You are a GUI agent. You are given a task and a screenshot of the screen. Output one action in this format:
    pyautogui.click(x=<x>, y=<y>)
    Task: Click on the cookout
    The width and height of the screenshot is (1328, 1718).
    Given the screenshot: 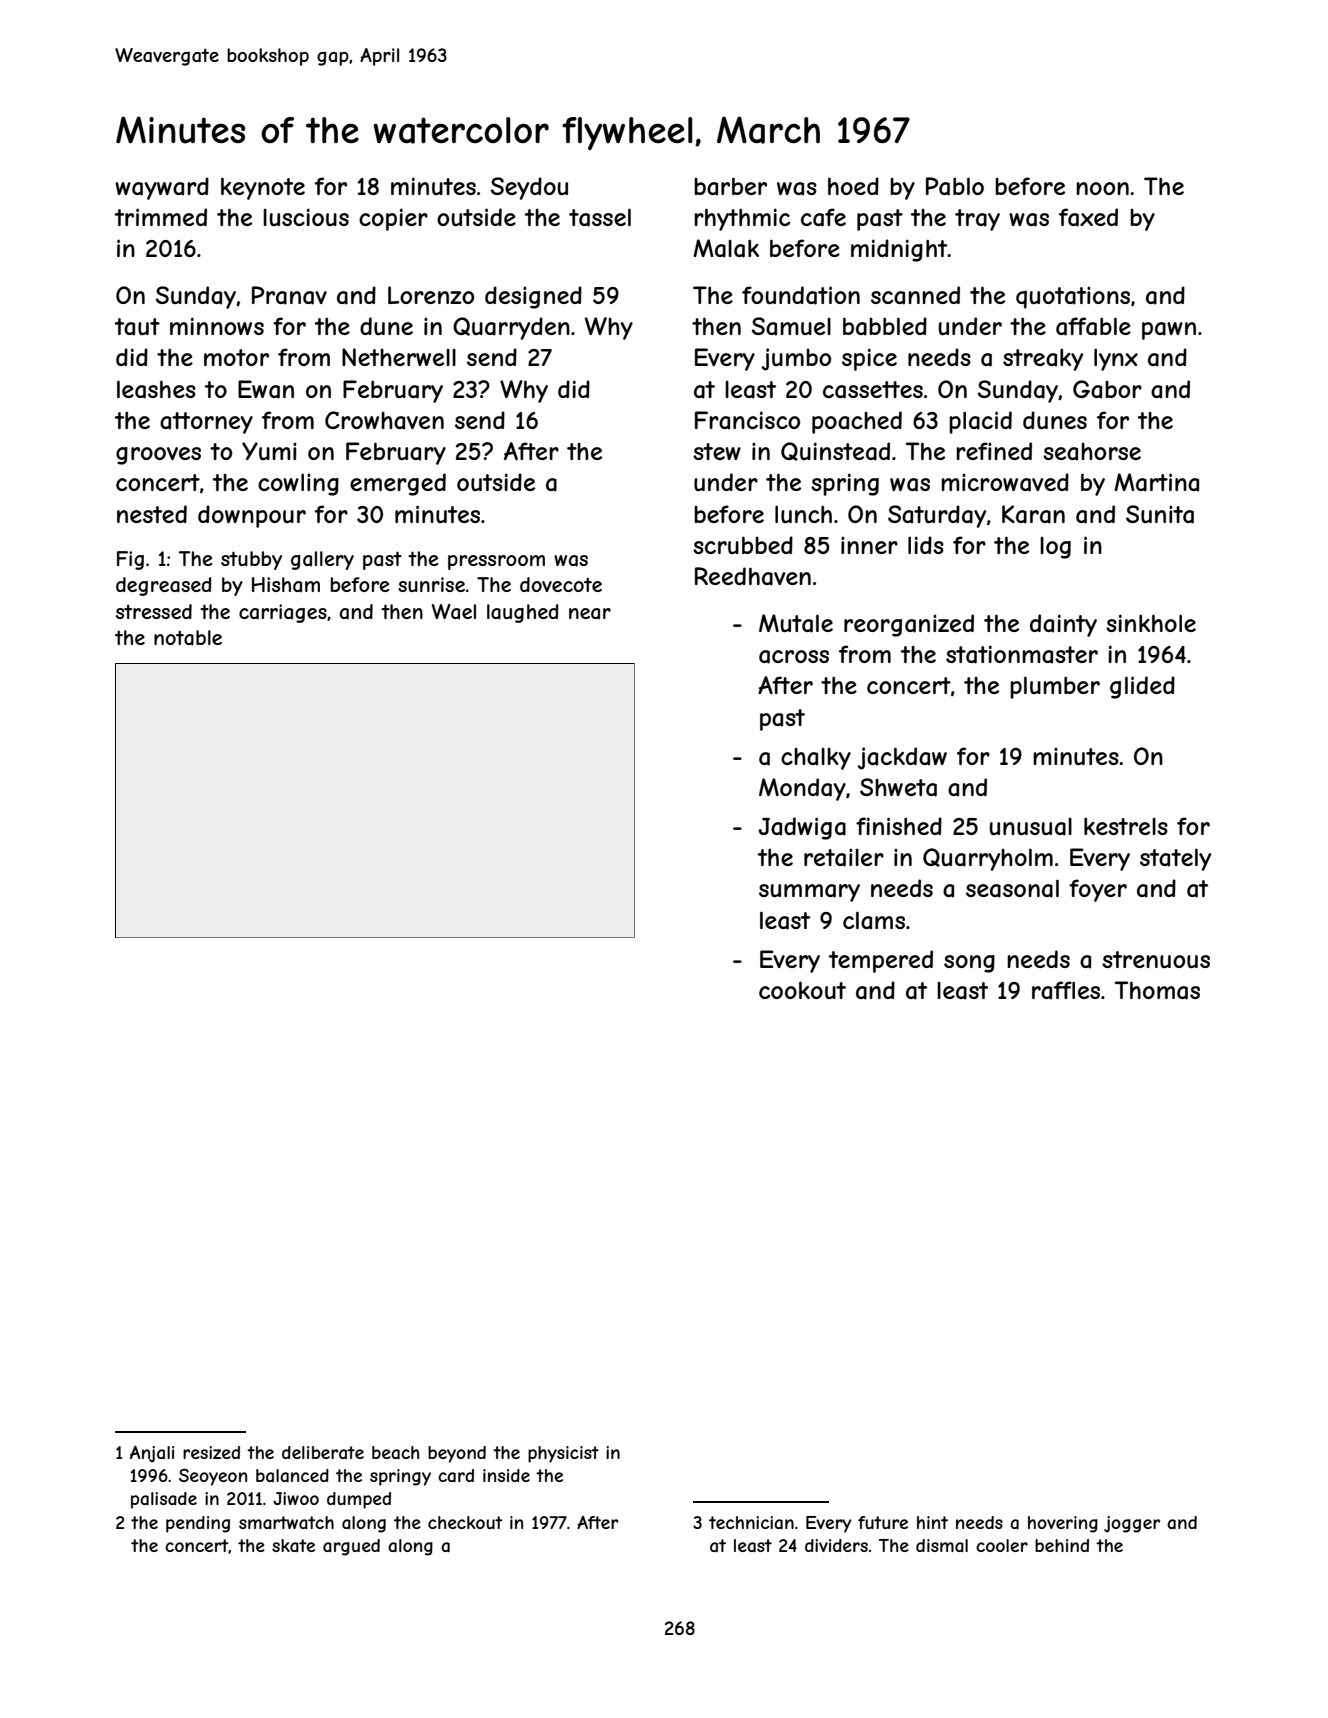 What is the action you would take?
    pyautogui.click(x=802, y=990)
